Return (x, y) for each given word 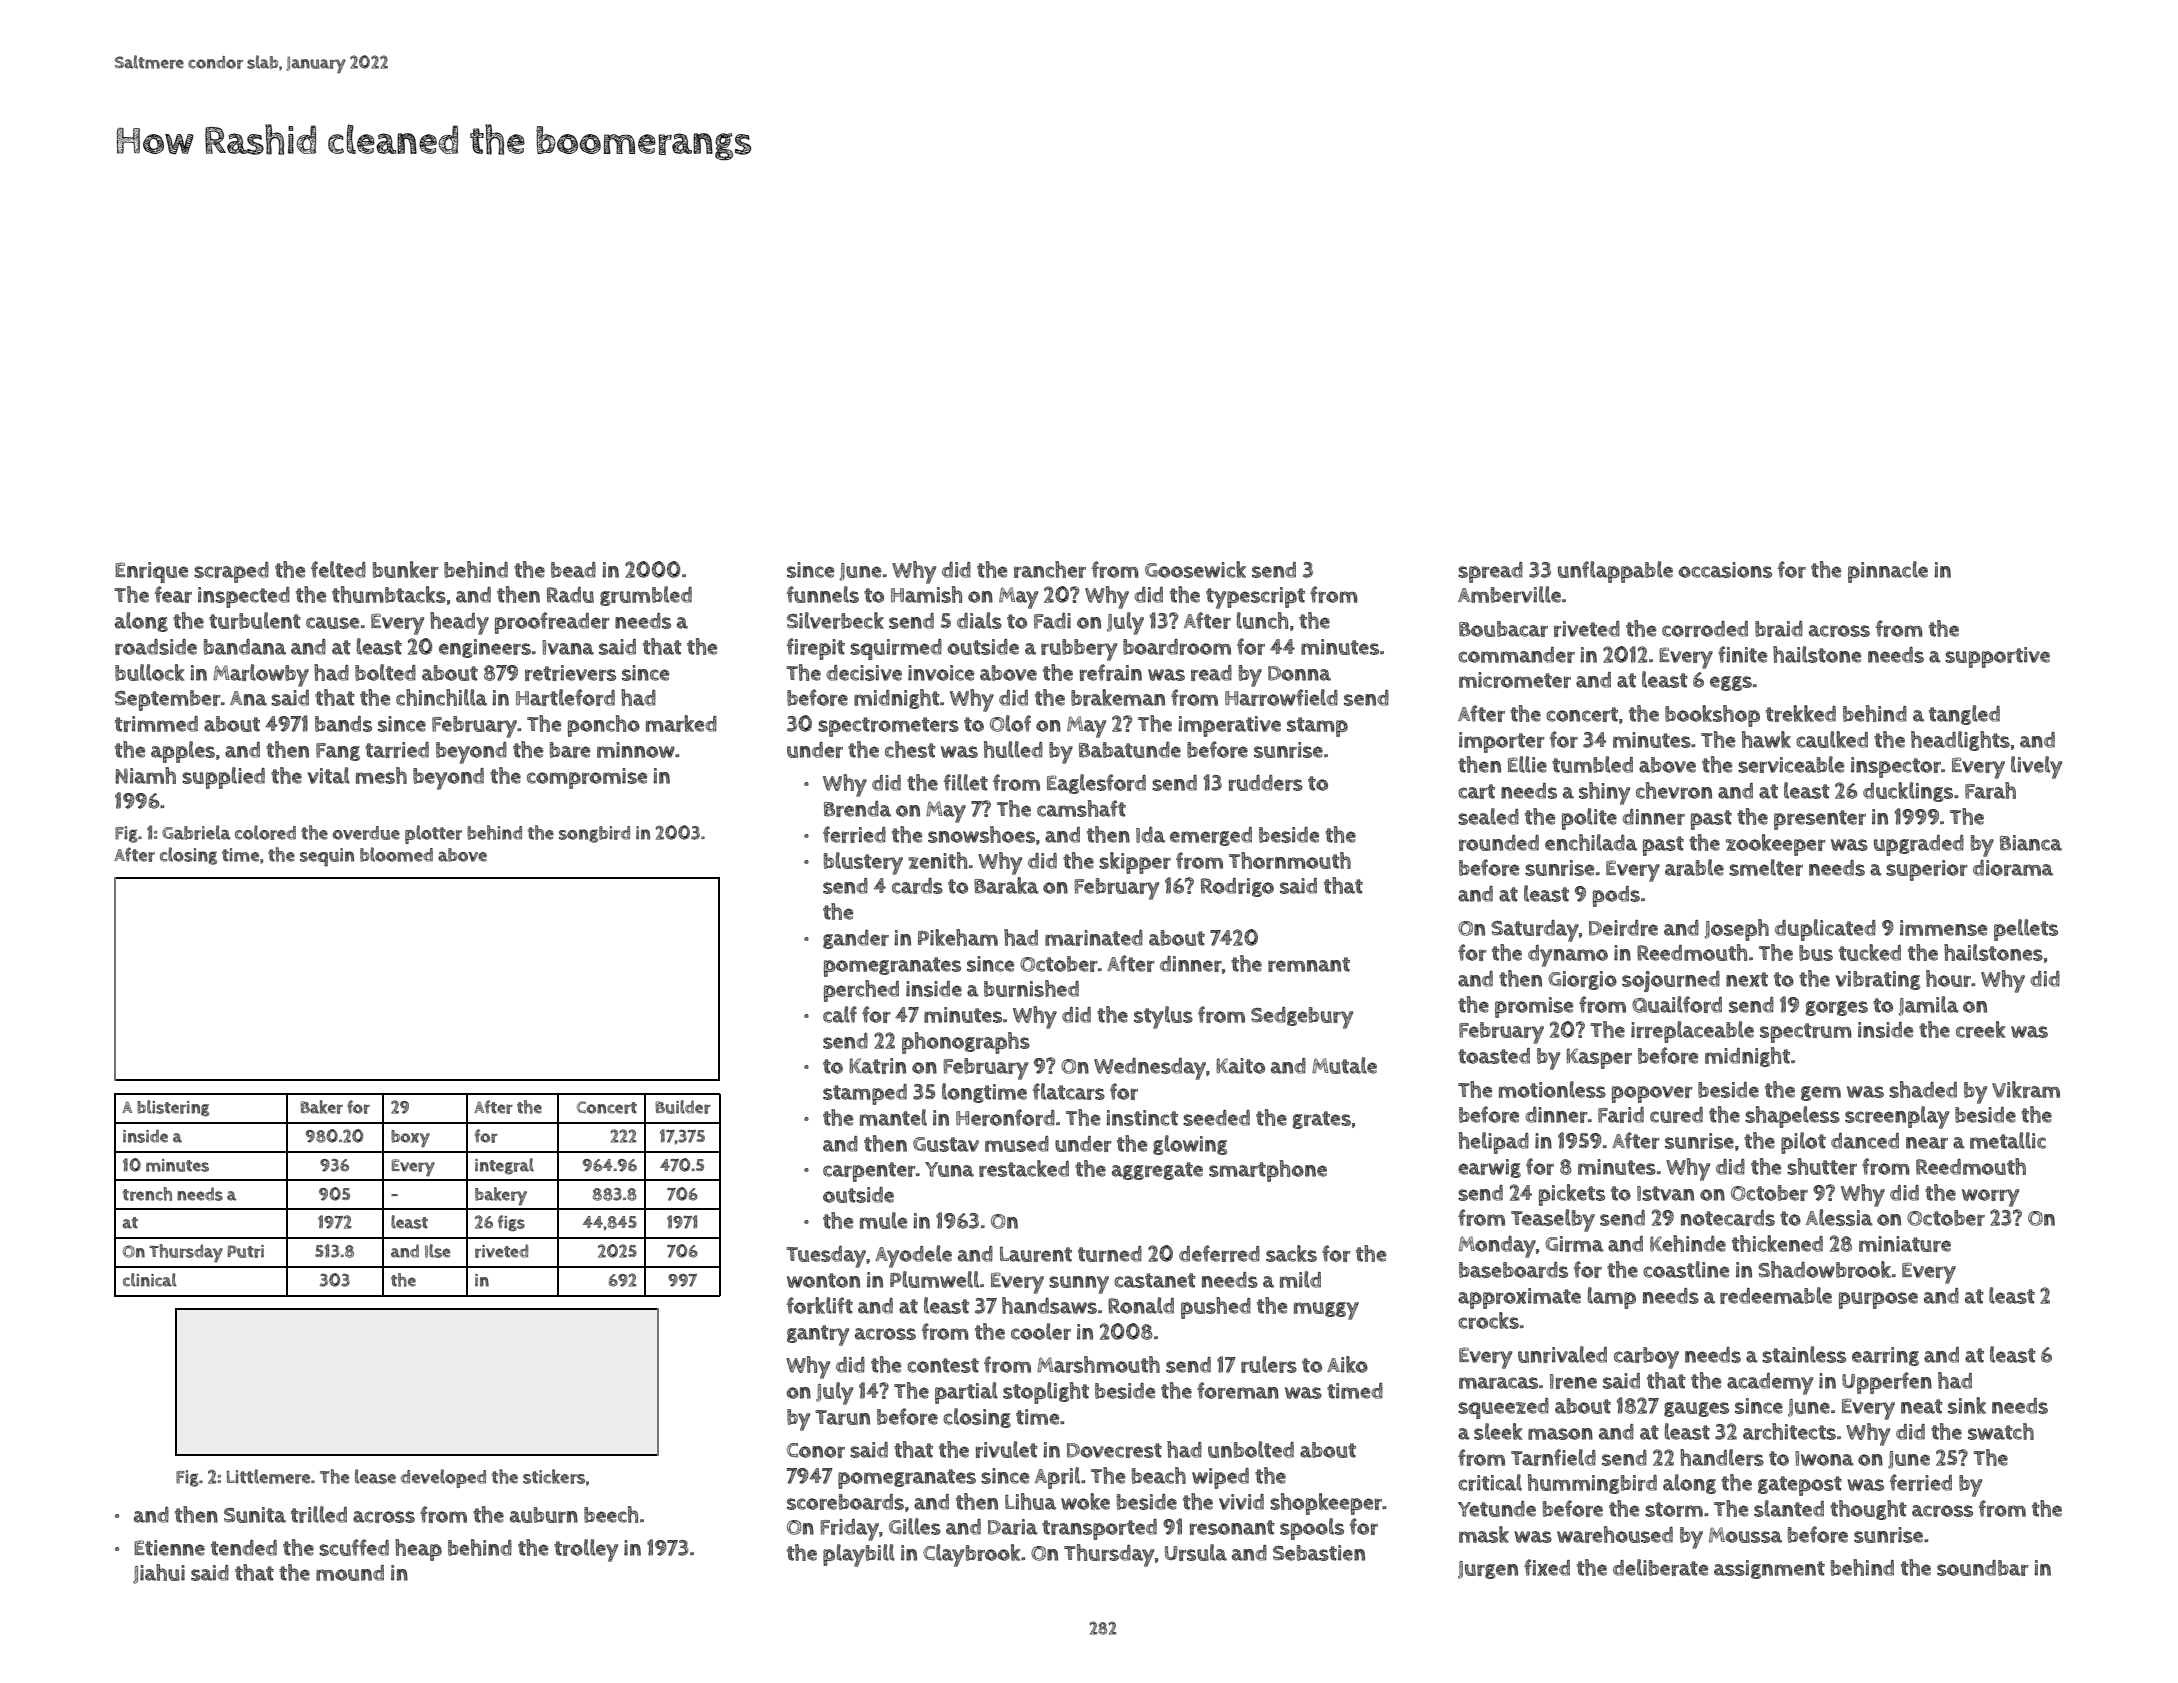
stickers (554, 1476)
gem (1821, 1093)
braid (1779, 629)
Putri (246, 1251)
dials (979, 620)
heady (459, 623)
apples (183, 752)
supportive (1997, 657)
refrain (1111, 672)
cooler (1041, 1331)
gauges (1696, 1409)
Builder (683, 1107)
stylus (1163, 1017)
